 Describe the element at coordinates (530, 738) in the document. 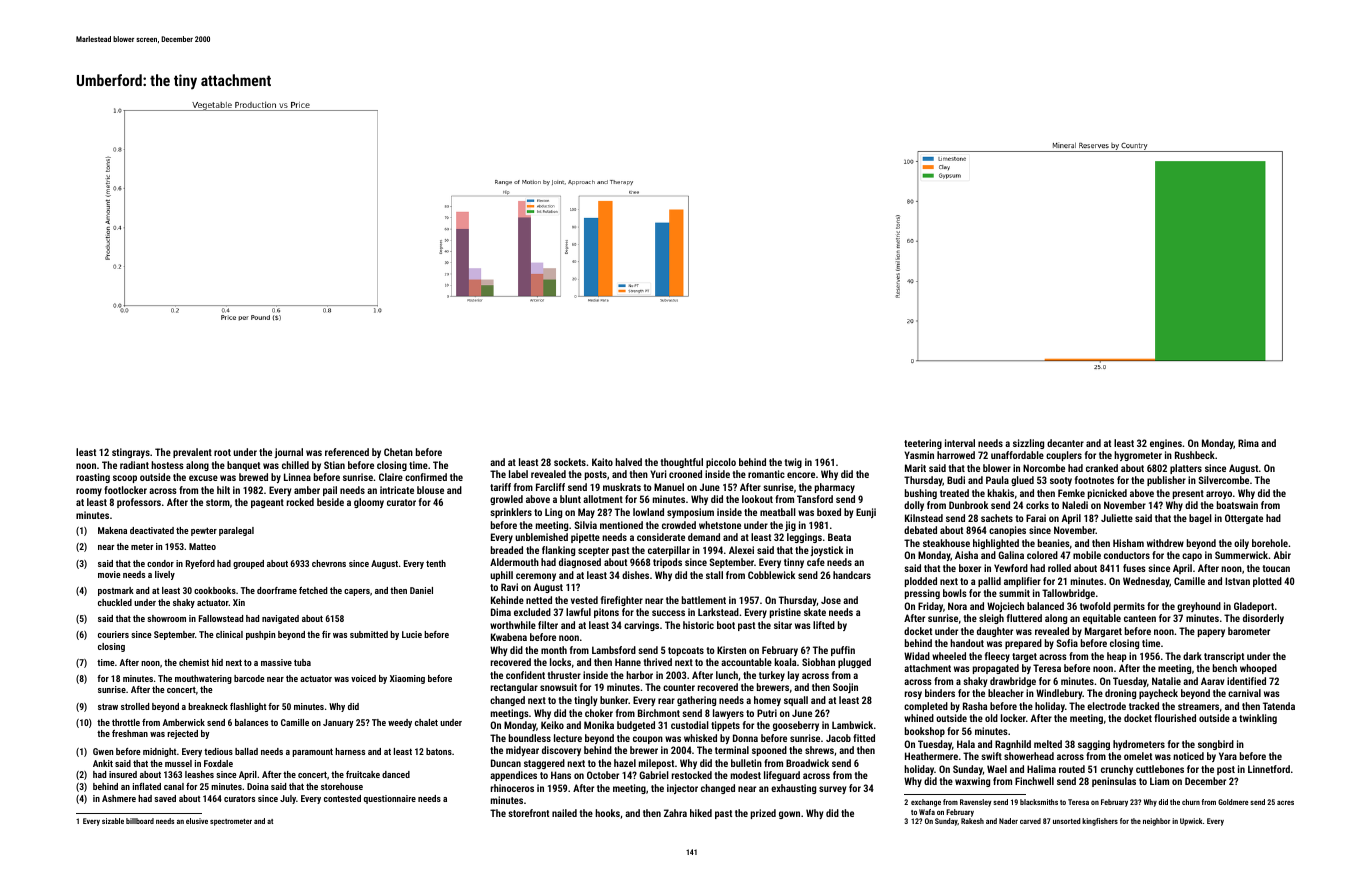

I see `boundless` at that location.
